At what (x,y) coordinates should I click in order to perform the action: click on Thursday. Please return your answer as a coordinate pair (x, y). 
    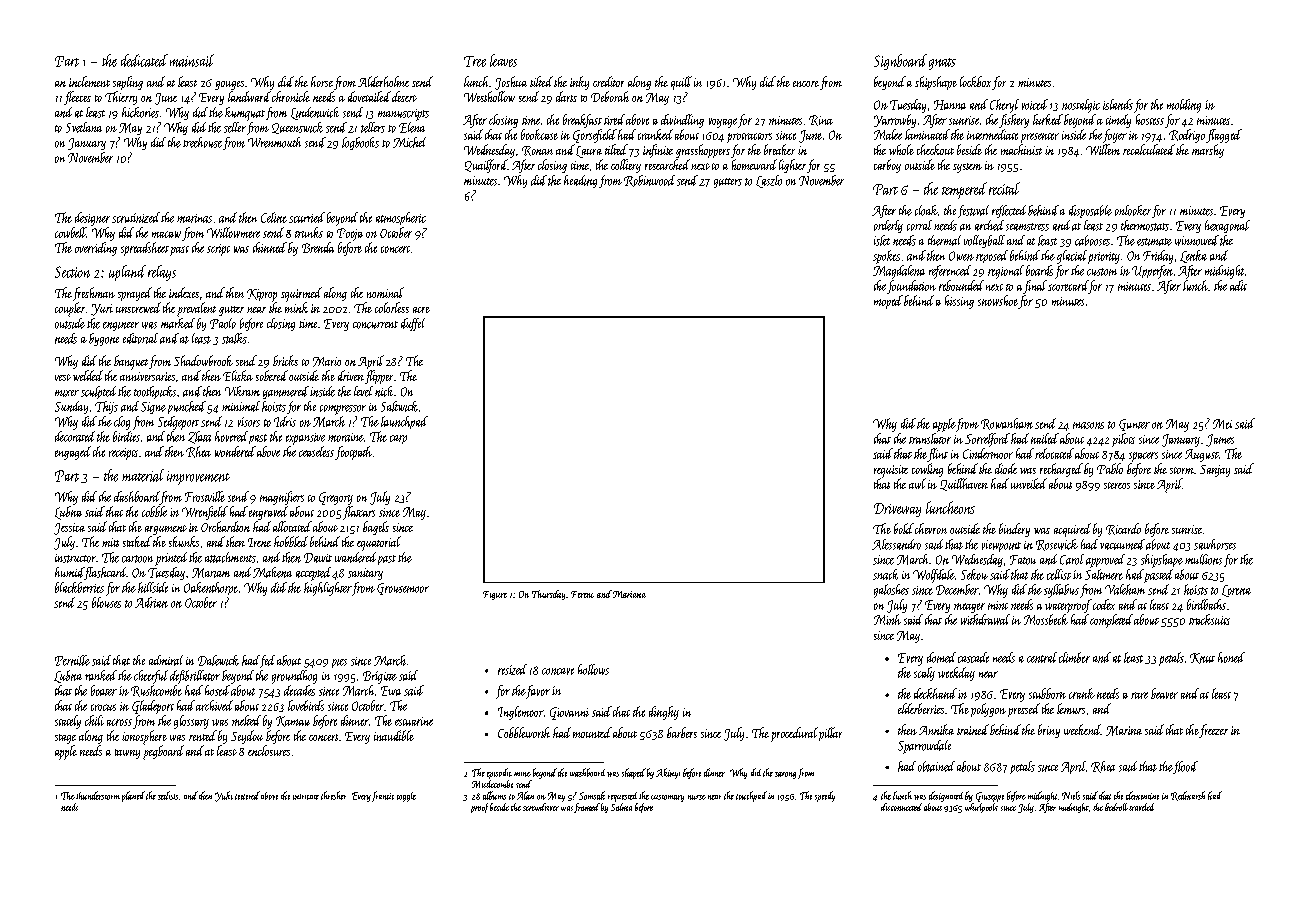
    Looking at the image, I should click on (548, 595).
